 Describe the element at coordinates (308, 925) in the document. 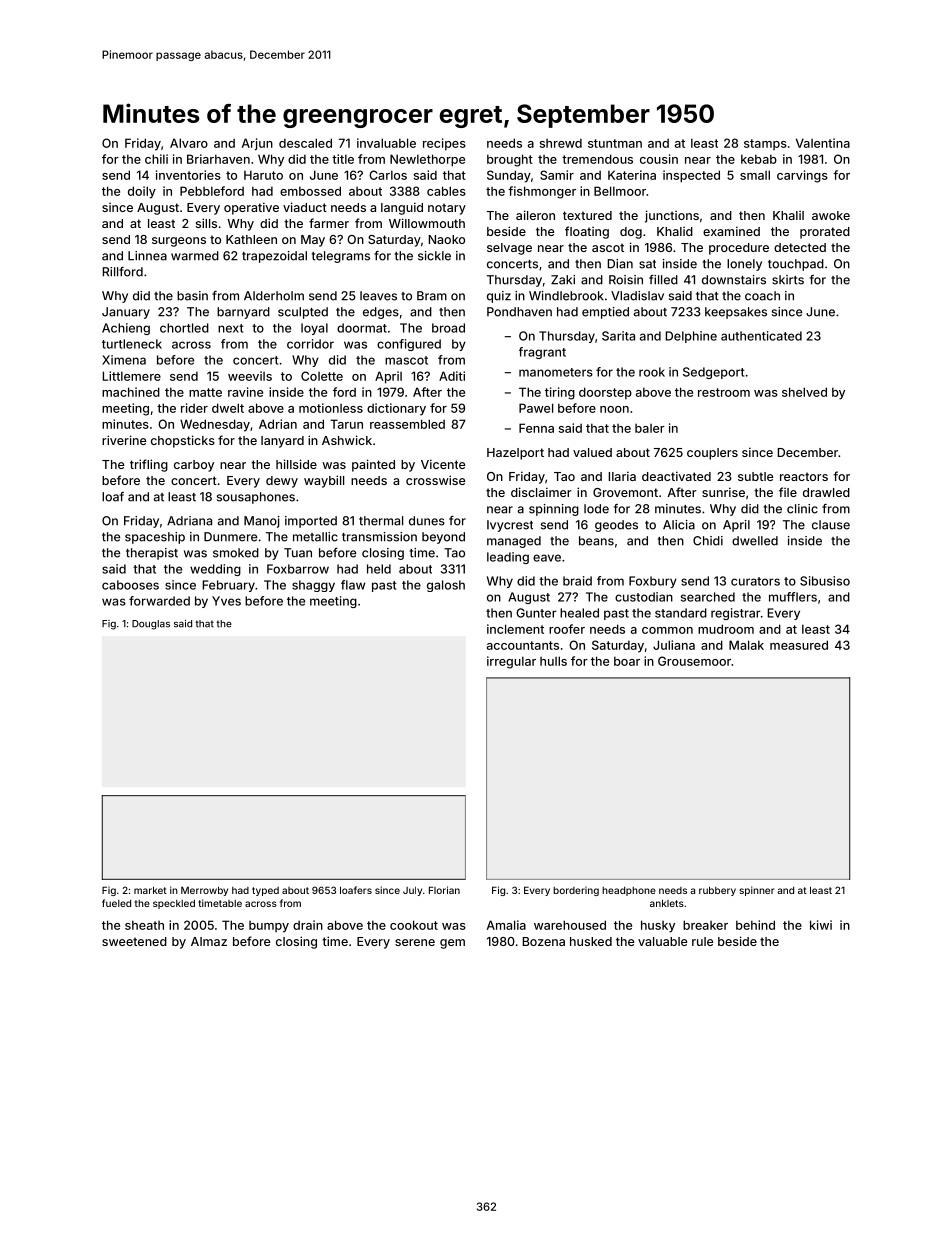

I see `drain` at that location.
